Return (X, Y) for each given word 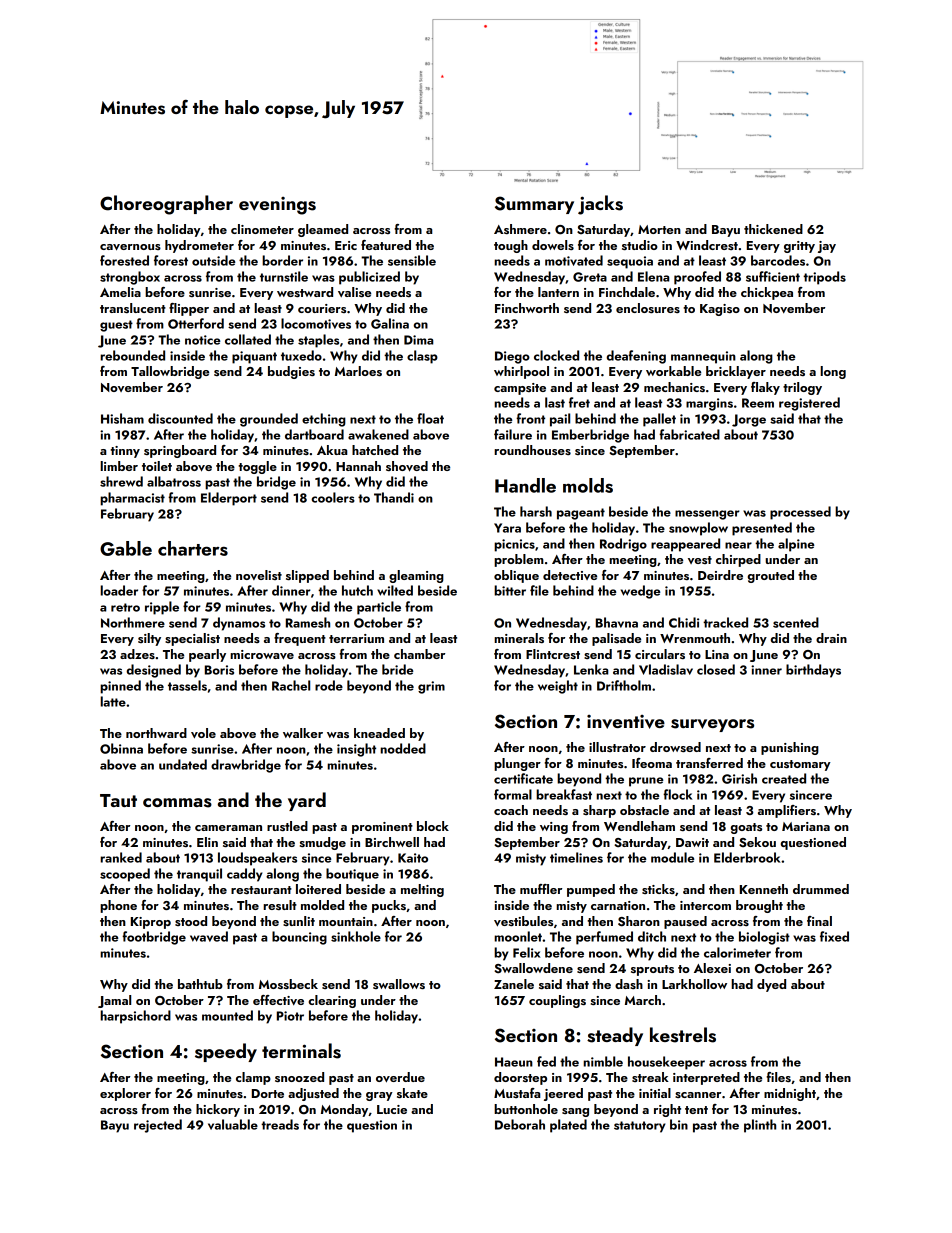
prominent (382, 828)
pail (560, 420)
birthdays (813, 671)
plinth (760, 1126)
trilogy (802, 388)
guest (116, 326)
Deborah (520, 1124)
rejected (158, 1126)
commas (177, 803)
